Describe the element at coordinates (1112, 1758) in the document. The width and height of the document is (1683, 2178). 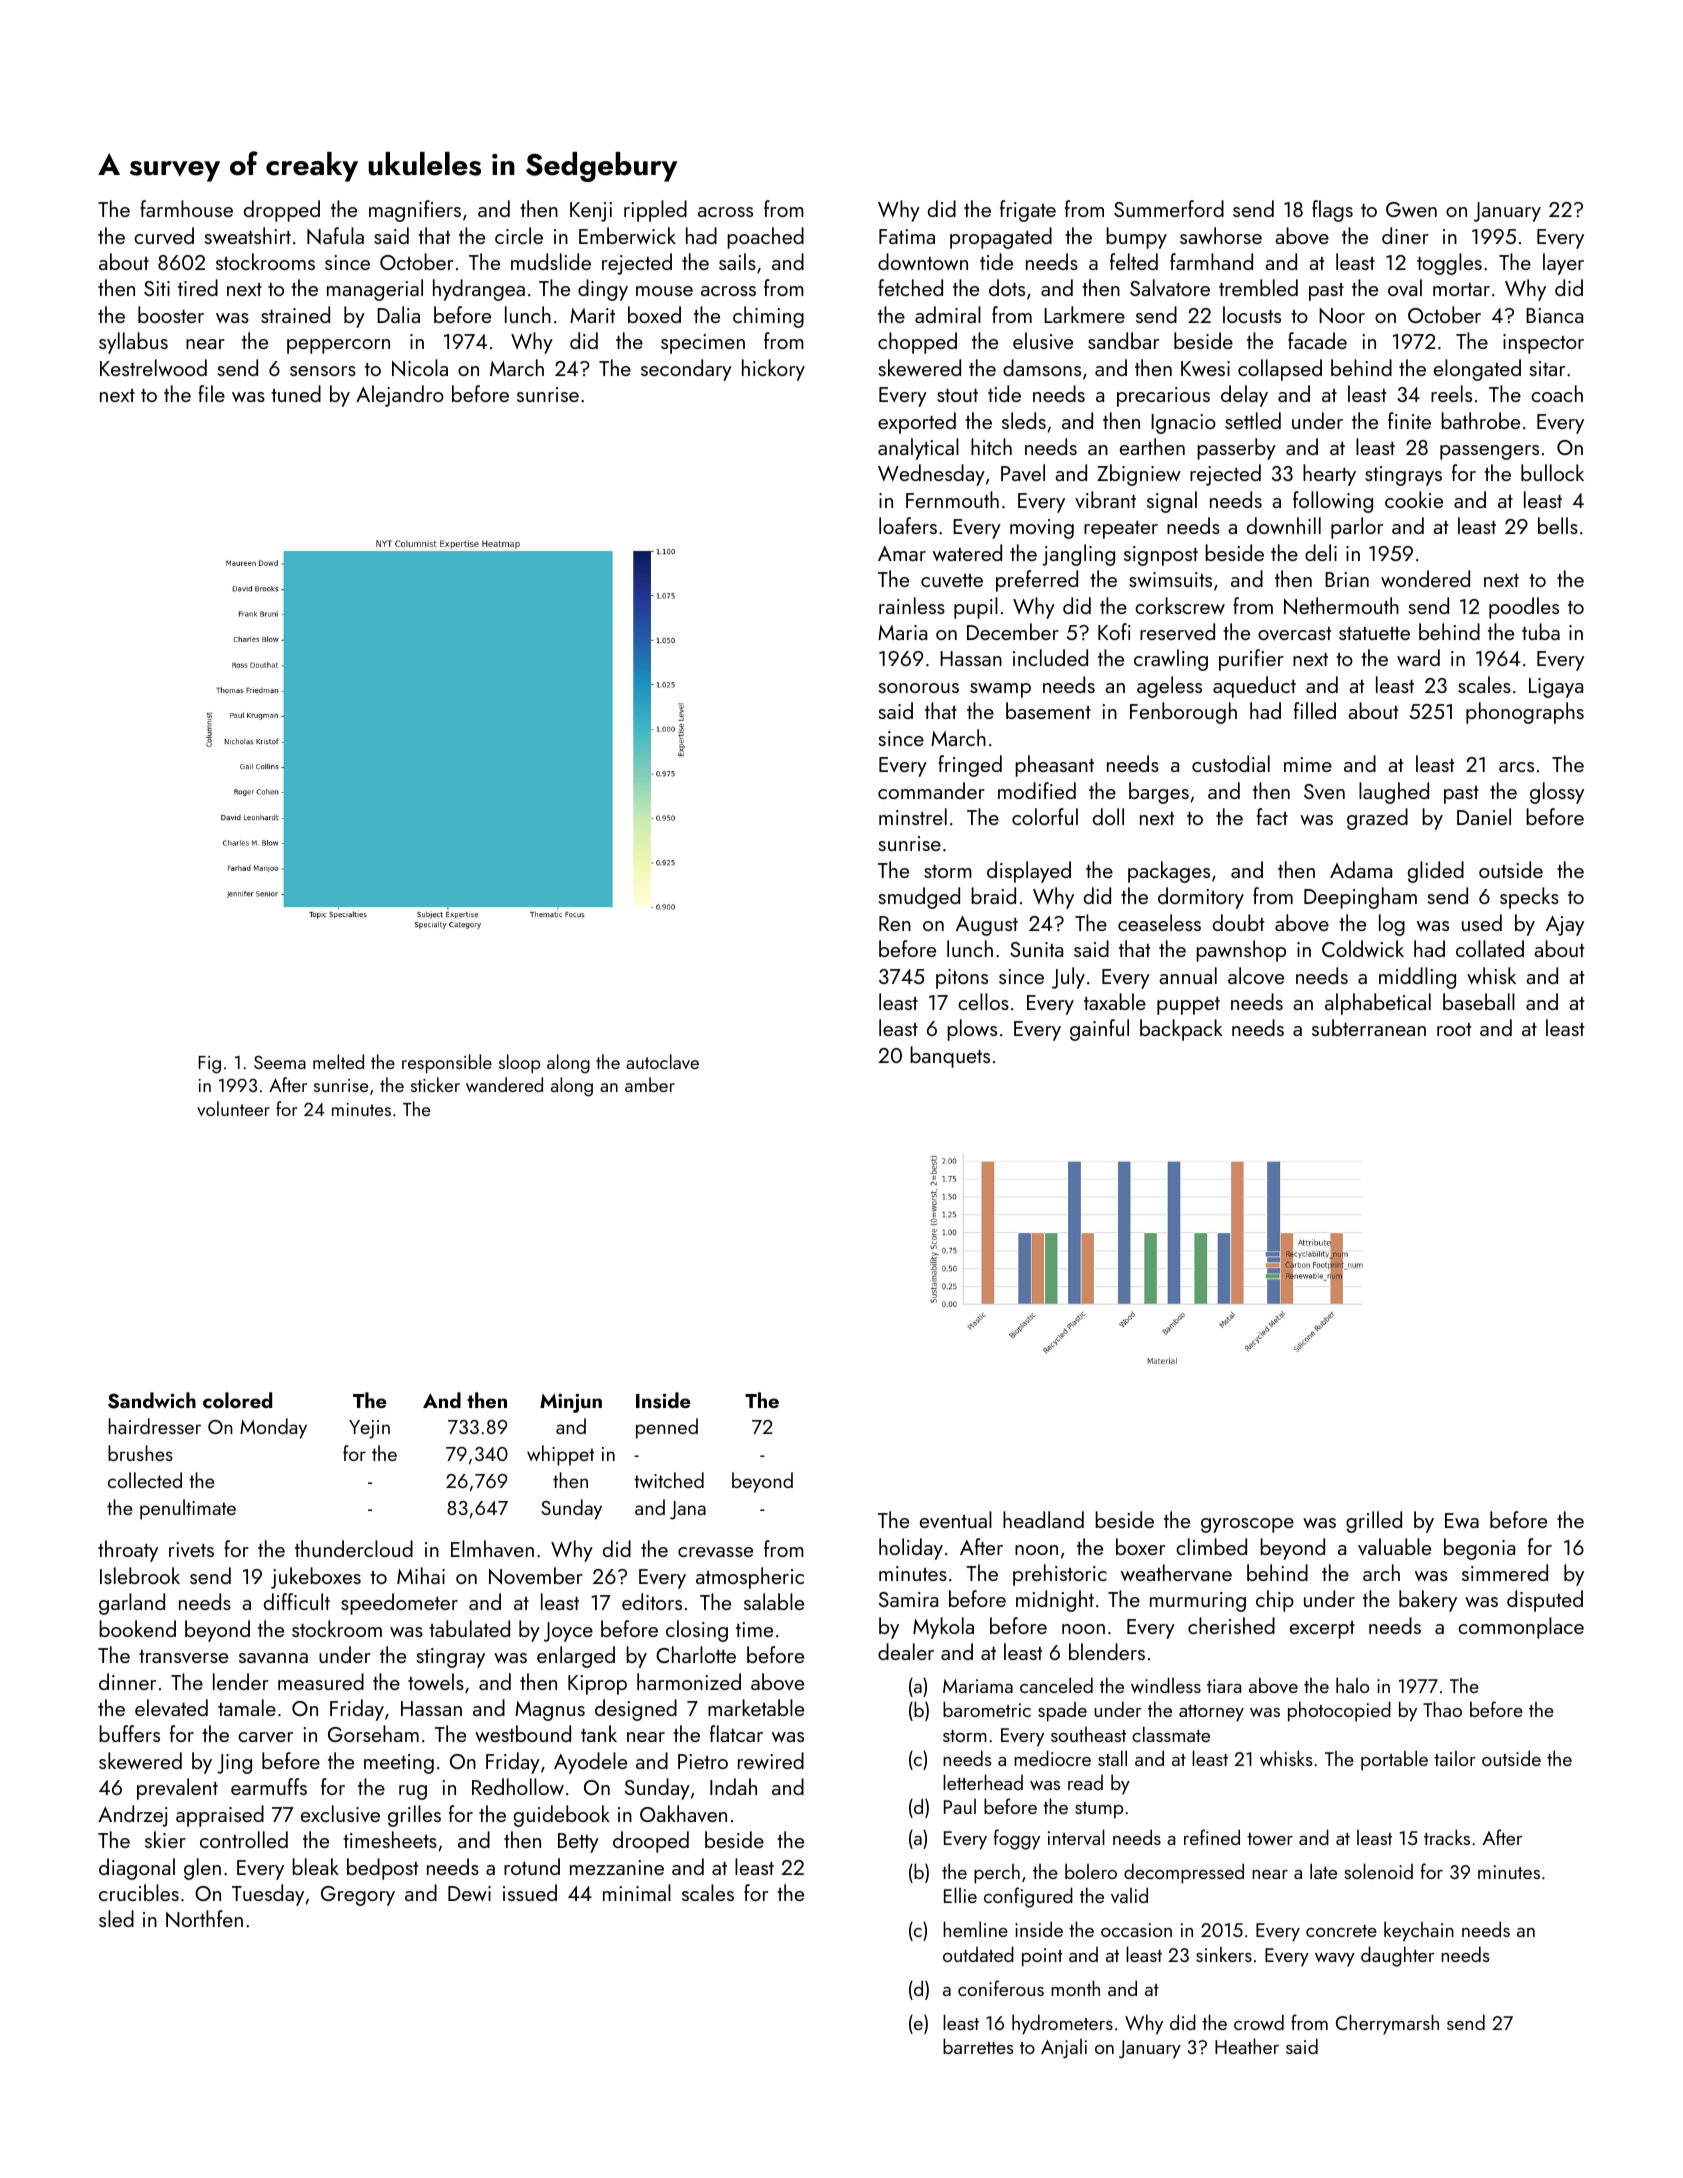
I see `stall` at that location.
